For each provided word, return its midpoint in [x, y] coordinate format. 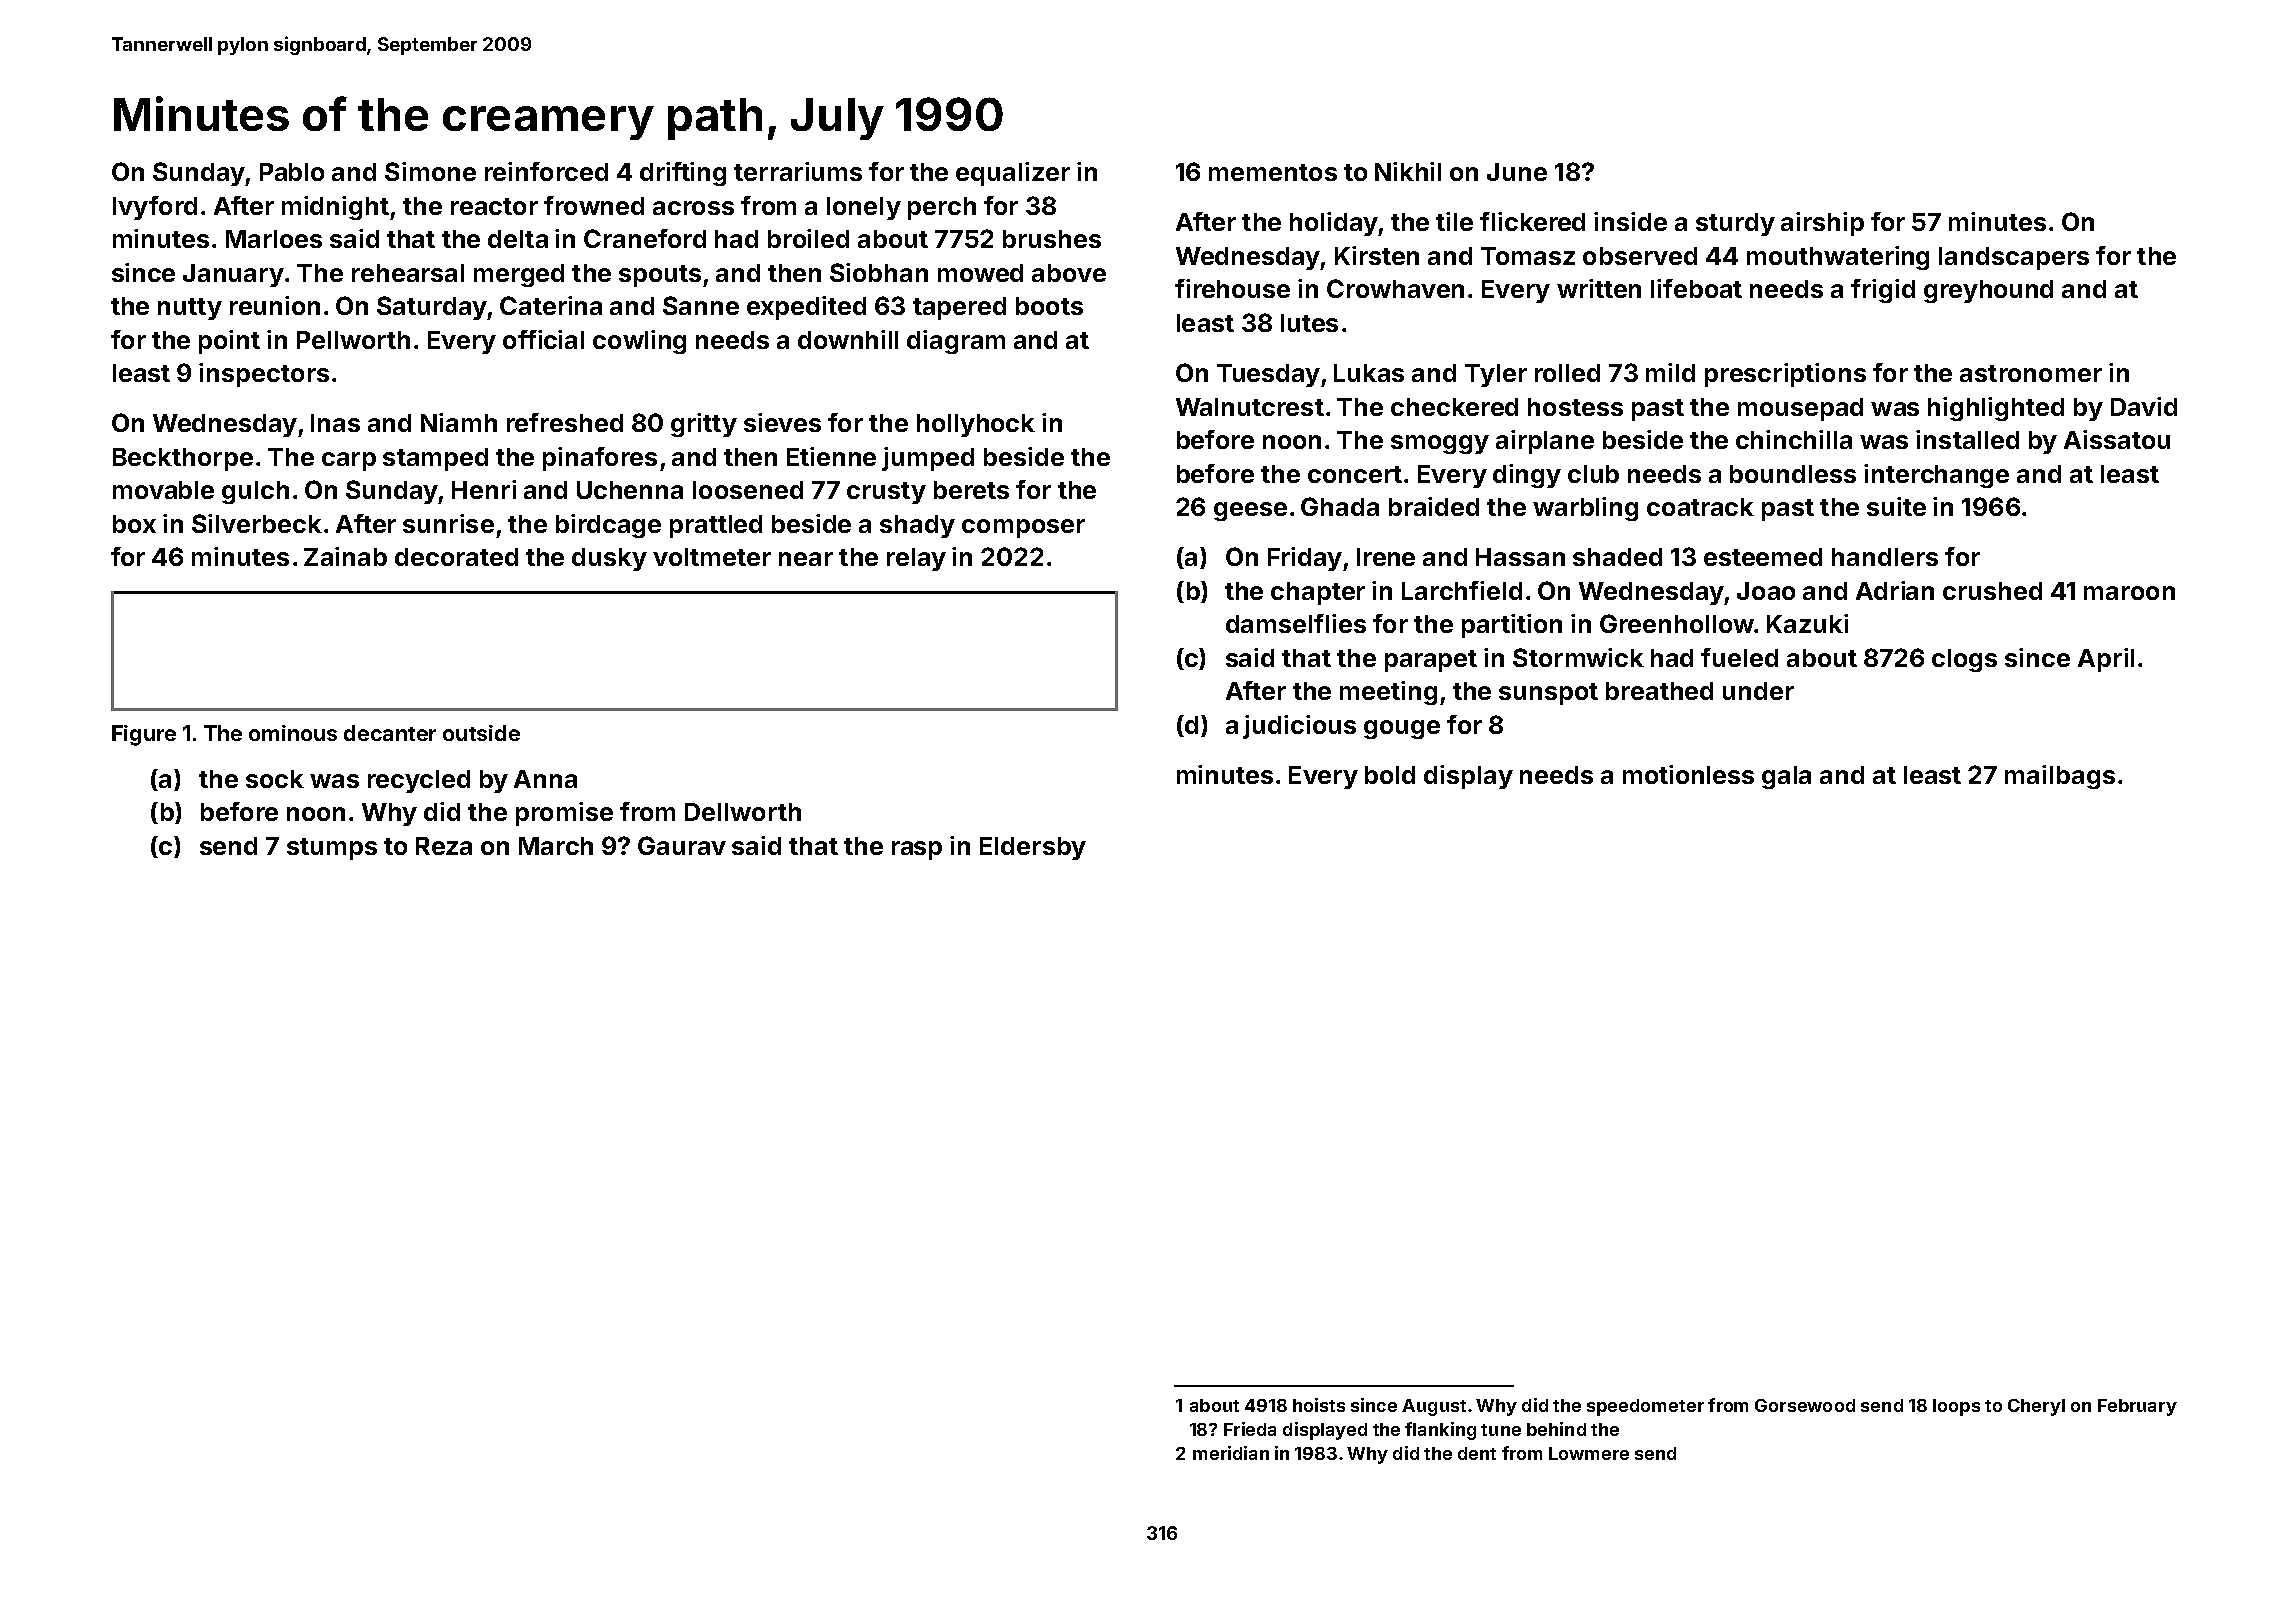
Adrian [1895, 590]
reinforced [546, 171]
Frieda [1250, 1429]
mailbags [2060, 777]
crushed [1992, 591]
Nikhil [1408, 171]
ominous [293, 733]
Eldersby [1033, 848]
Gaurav [682, 845]
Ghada [1340, 506]
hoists [1319, 1405]
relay [916, 559]
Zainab [345, 556]
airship [1822, 224]
